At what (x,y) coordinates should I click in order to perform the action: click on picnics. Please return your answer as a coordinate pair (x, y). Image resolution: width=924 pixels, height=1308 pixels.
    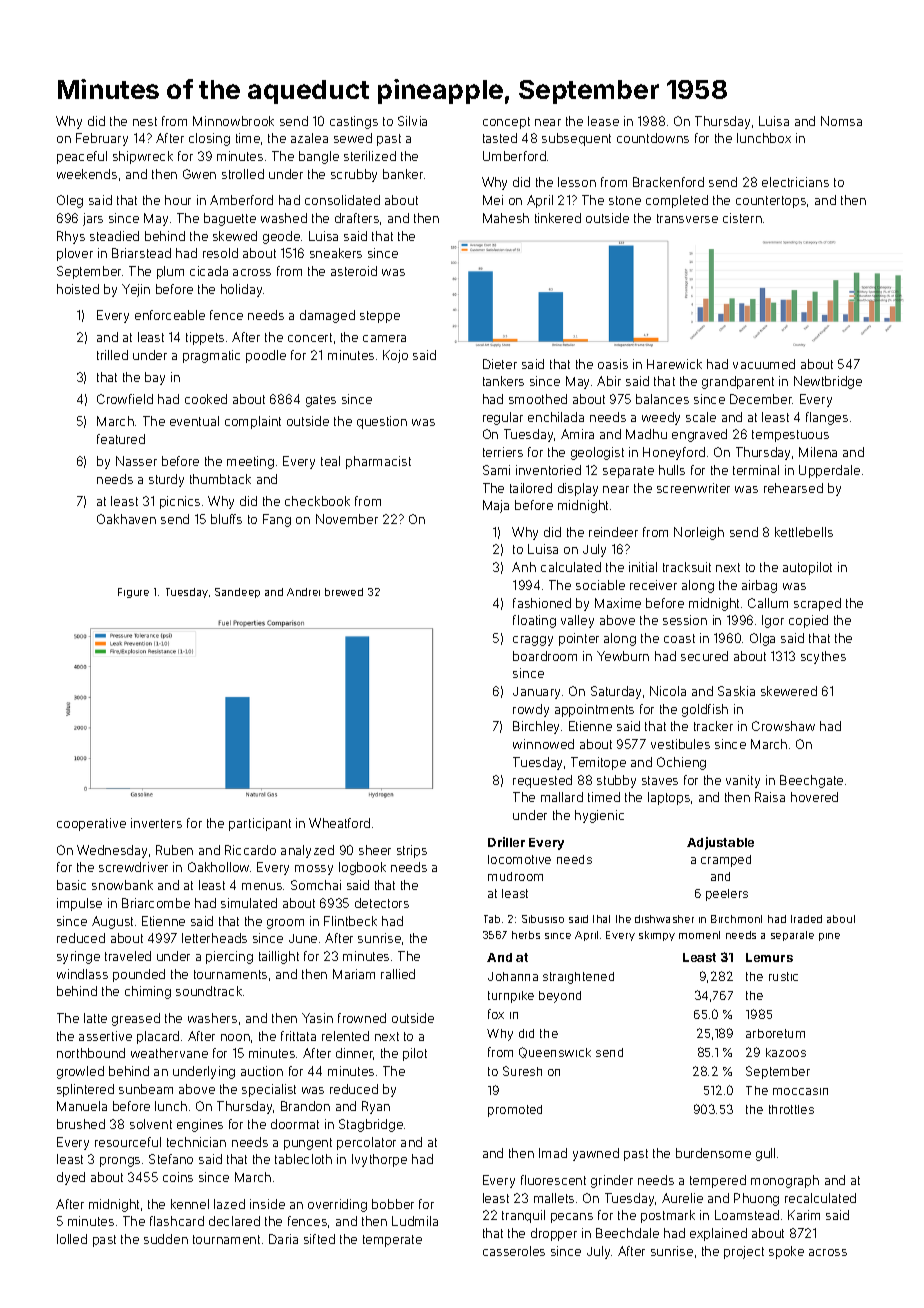
    Looking at the image, I should click on (180, 502).
